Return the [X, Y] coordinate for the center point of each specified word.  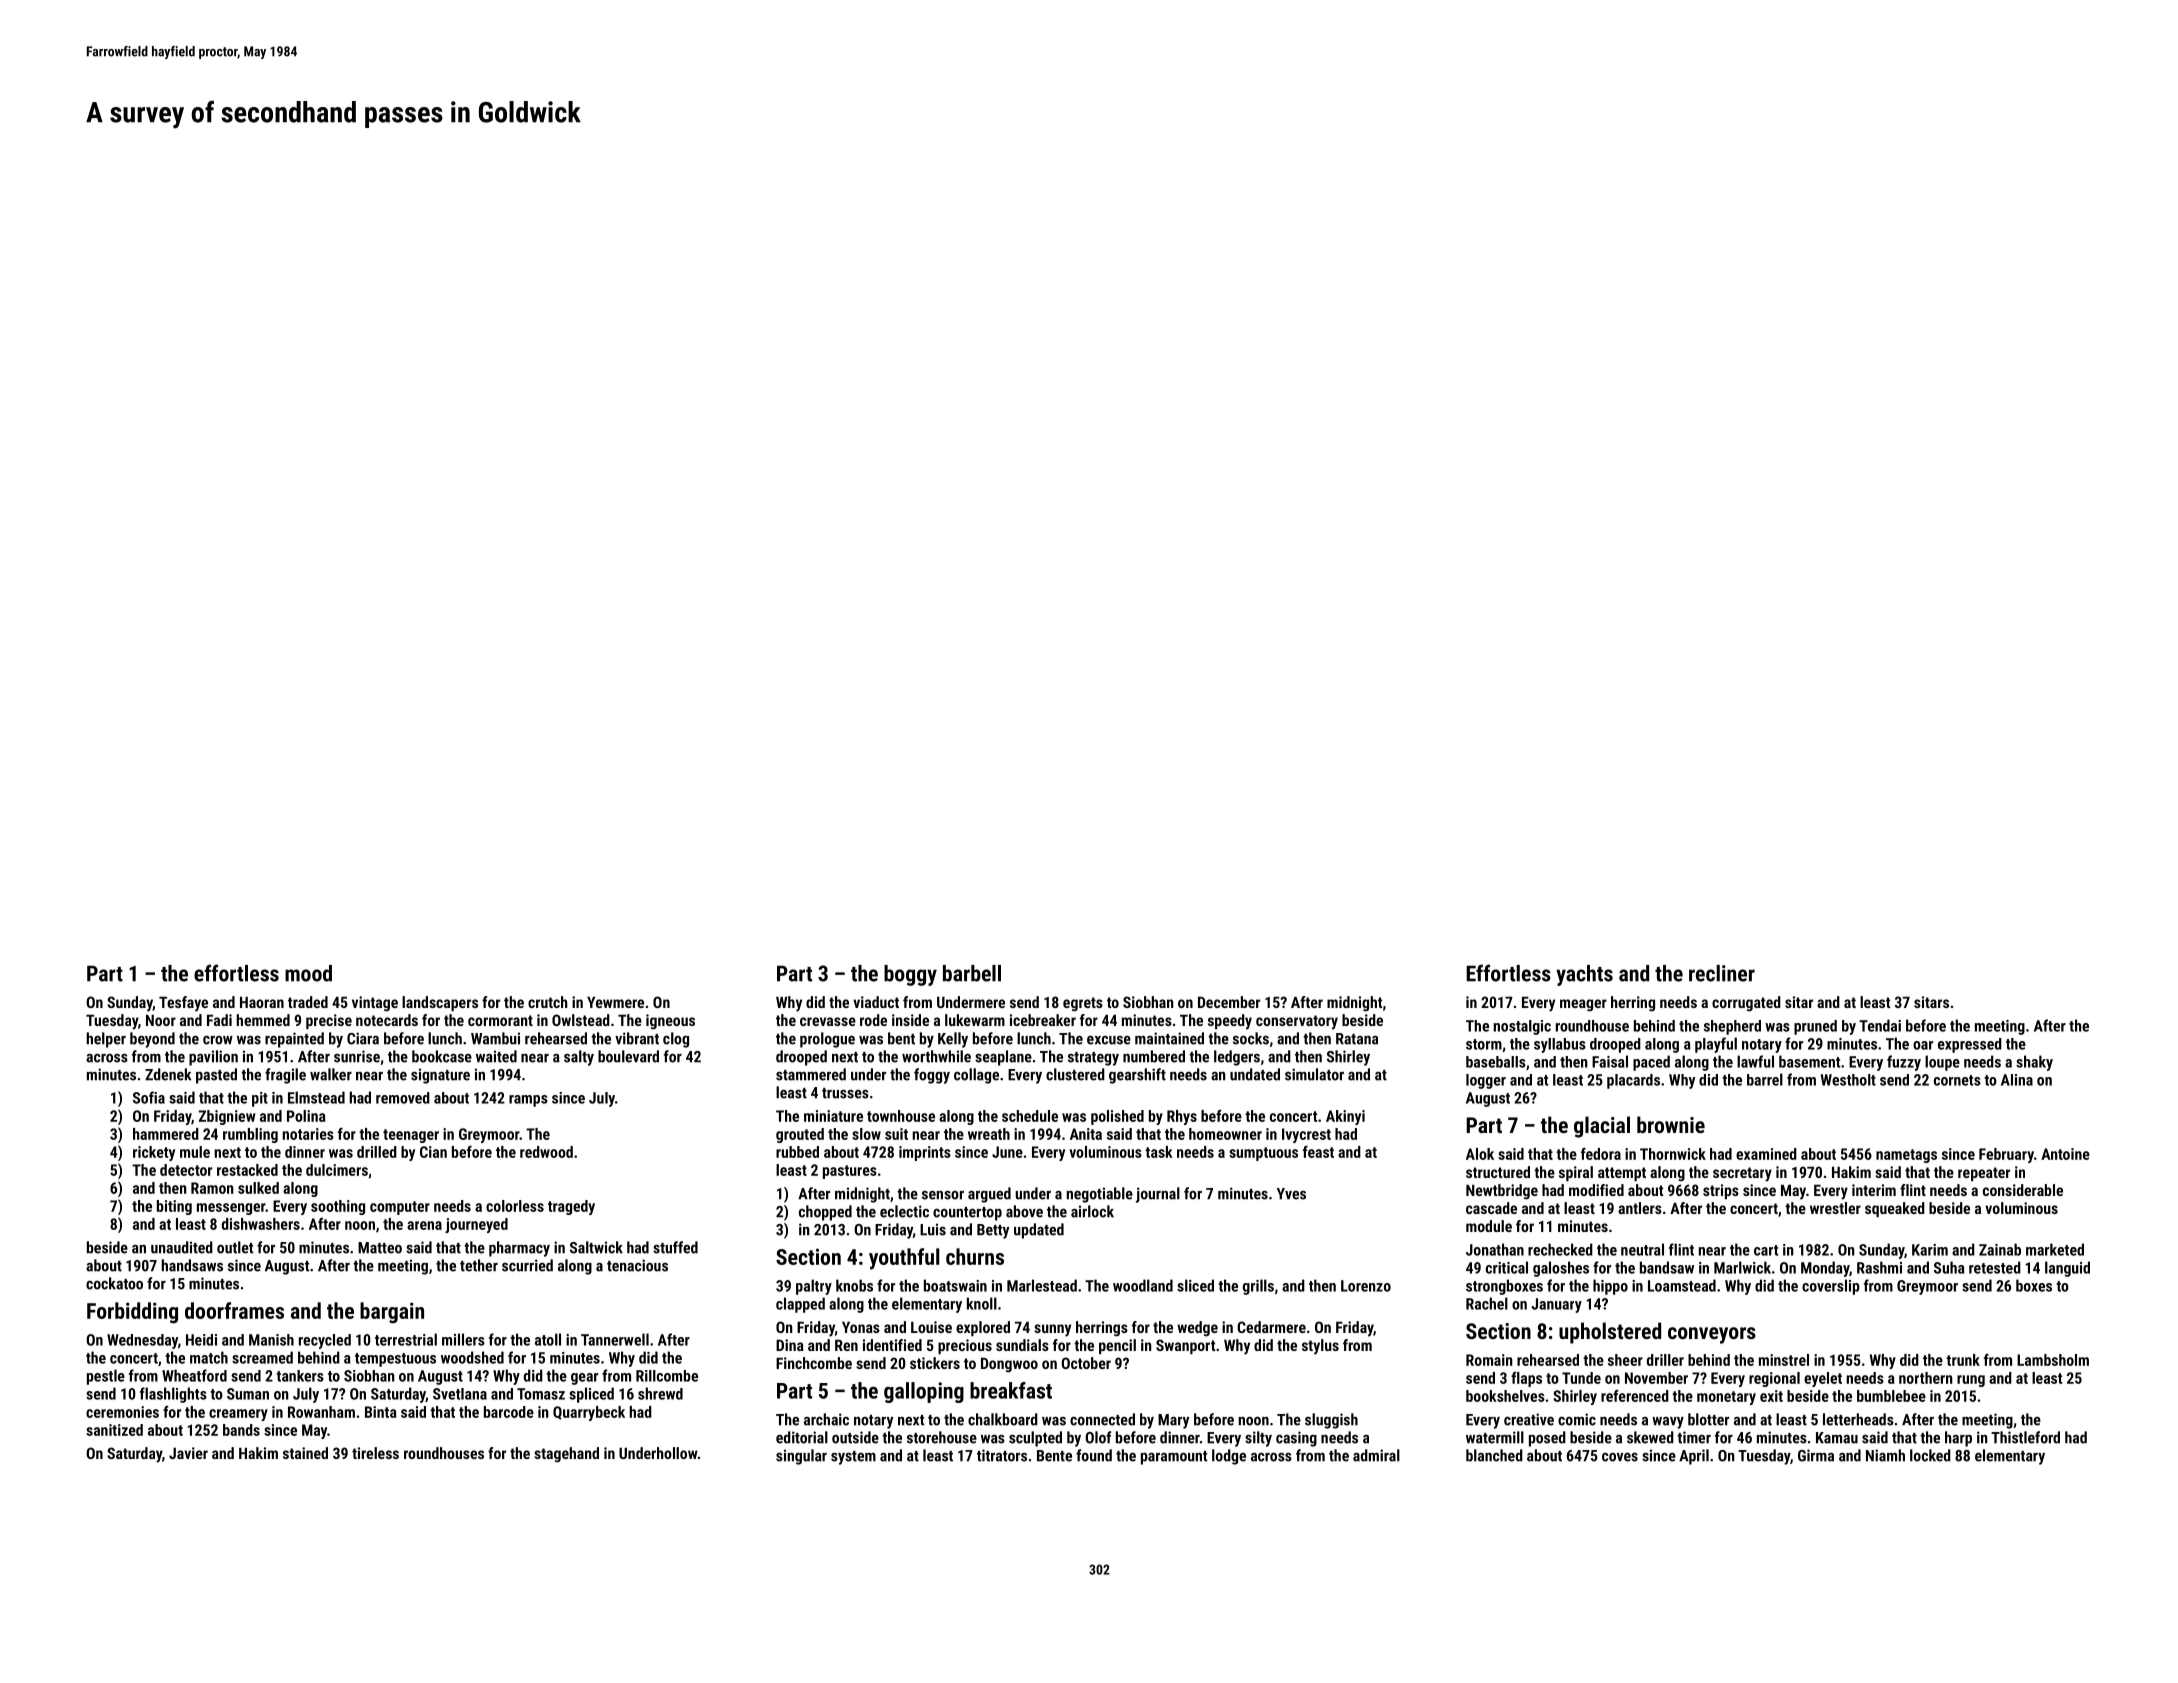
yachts [1584, 975]
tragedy [571, 1207]
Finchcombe [814, 1363]
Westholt [1848, 1080]
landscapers [440, 1003]
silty [1258, 1439]
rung [1971, 1381]
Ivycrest [1306, 1135]
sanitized [114, 1430]
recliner [1722, 973]
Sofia [149, 1097]
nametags [1906, 1156]
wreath [989, 1134]
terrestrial [406, 1339]
